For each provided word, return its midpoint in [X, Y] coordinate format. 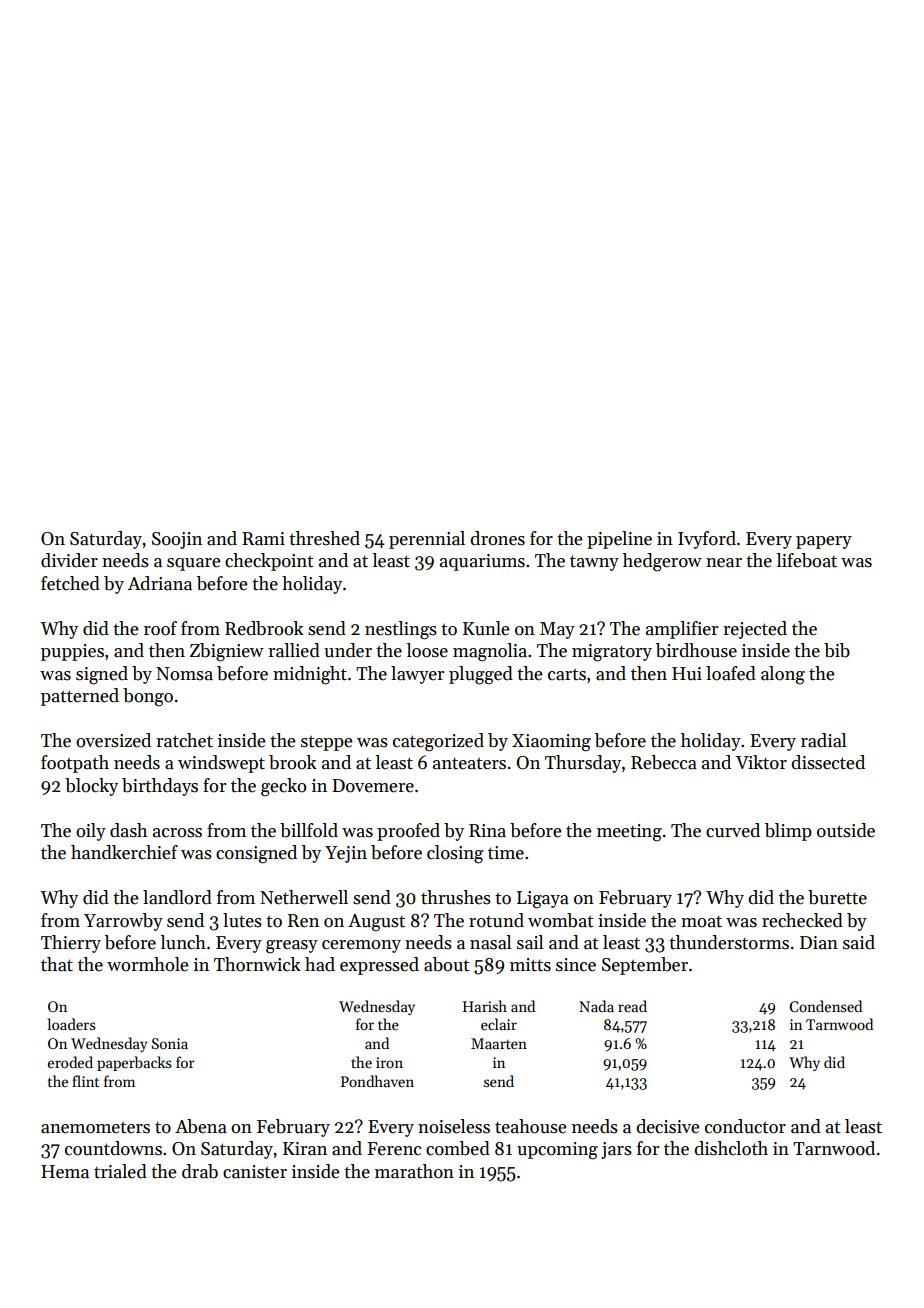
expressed [379, 966]
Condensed [825, 1006]
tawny [594, 563]
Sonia [170, 1043]
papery [824, 542]
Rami [263, 539]
